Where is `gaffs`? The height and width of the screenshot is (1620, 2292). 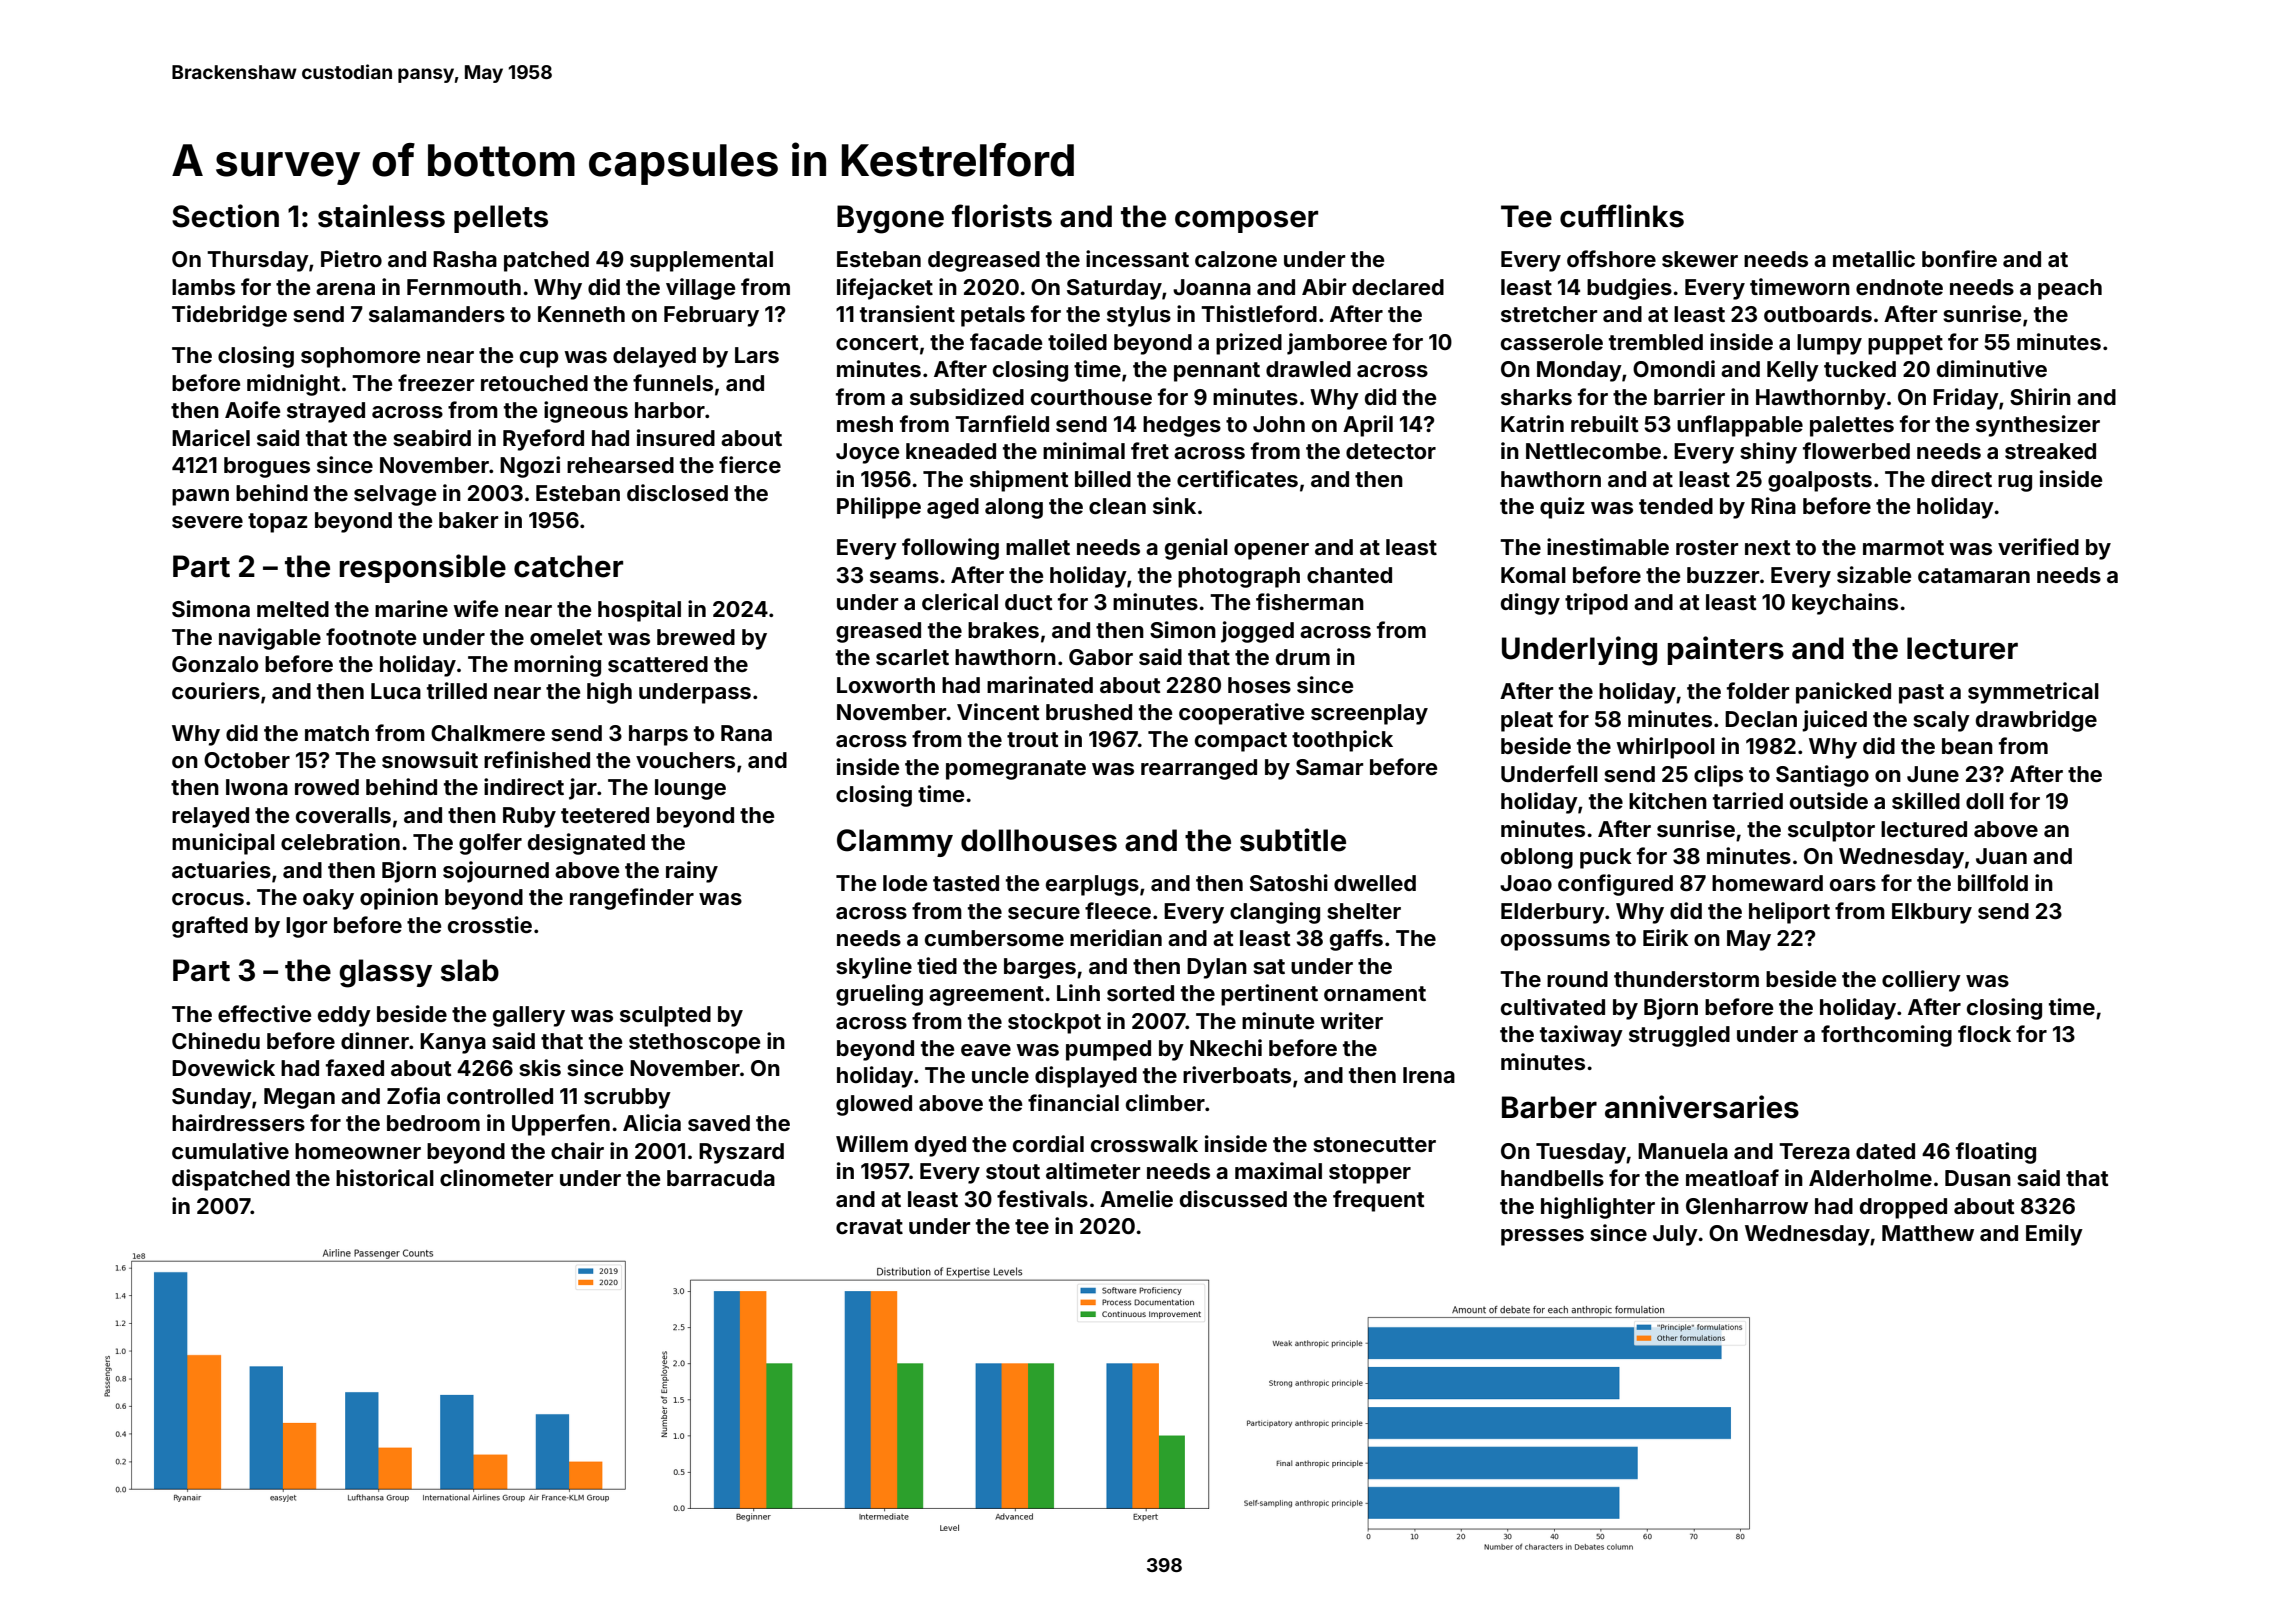
gaffs is located at coordinates (1356, 940).
